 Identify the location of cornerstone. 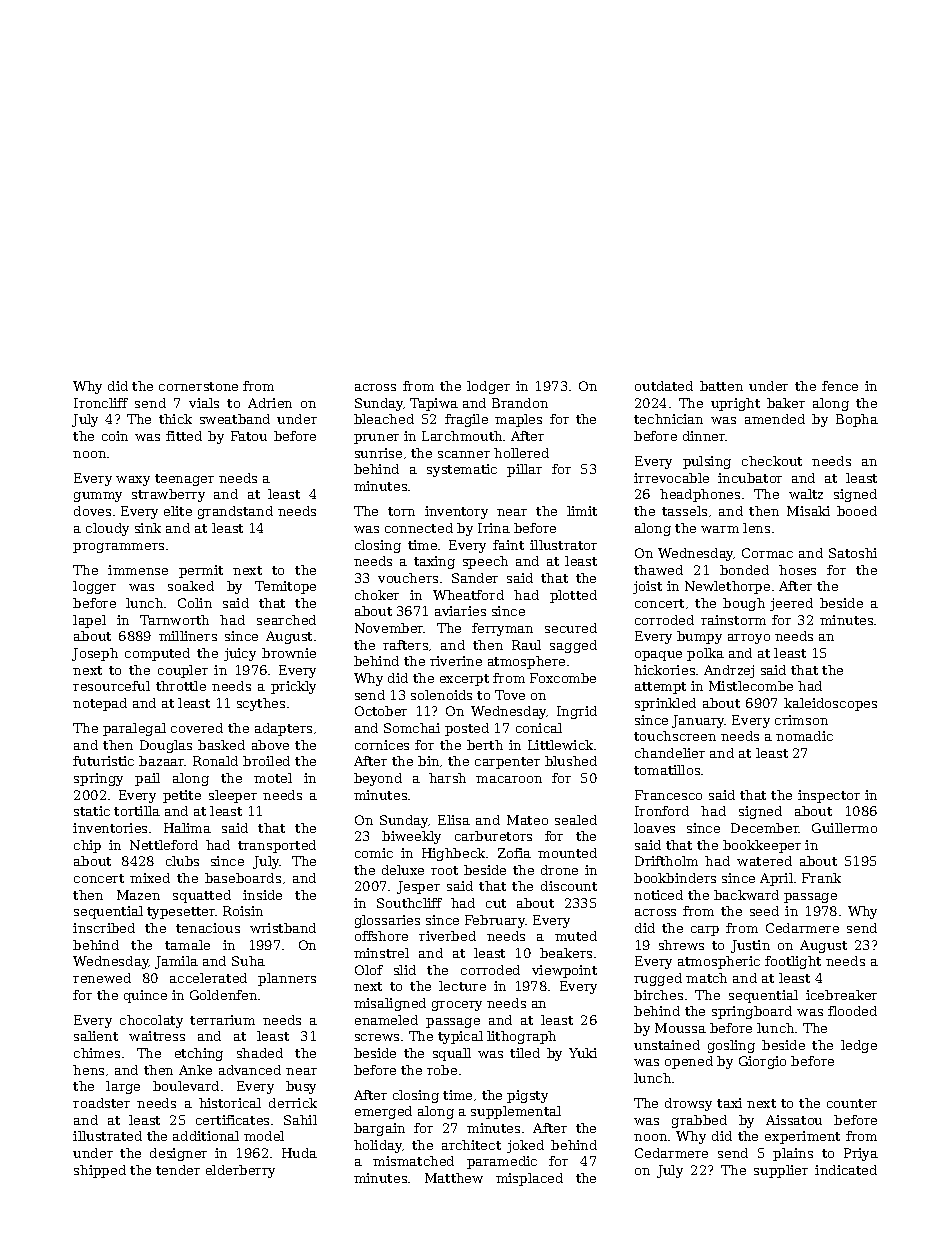
(198, 386).
